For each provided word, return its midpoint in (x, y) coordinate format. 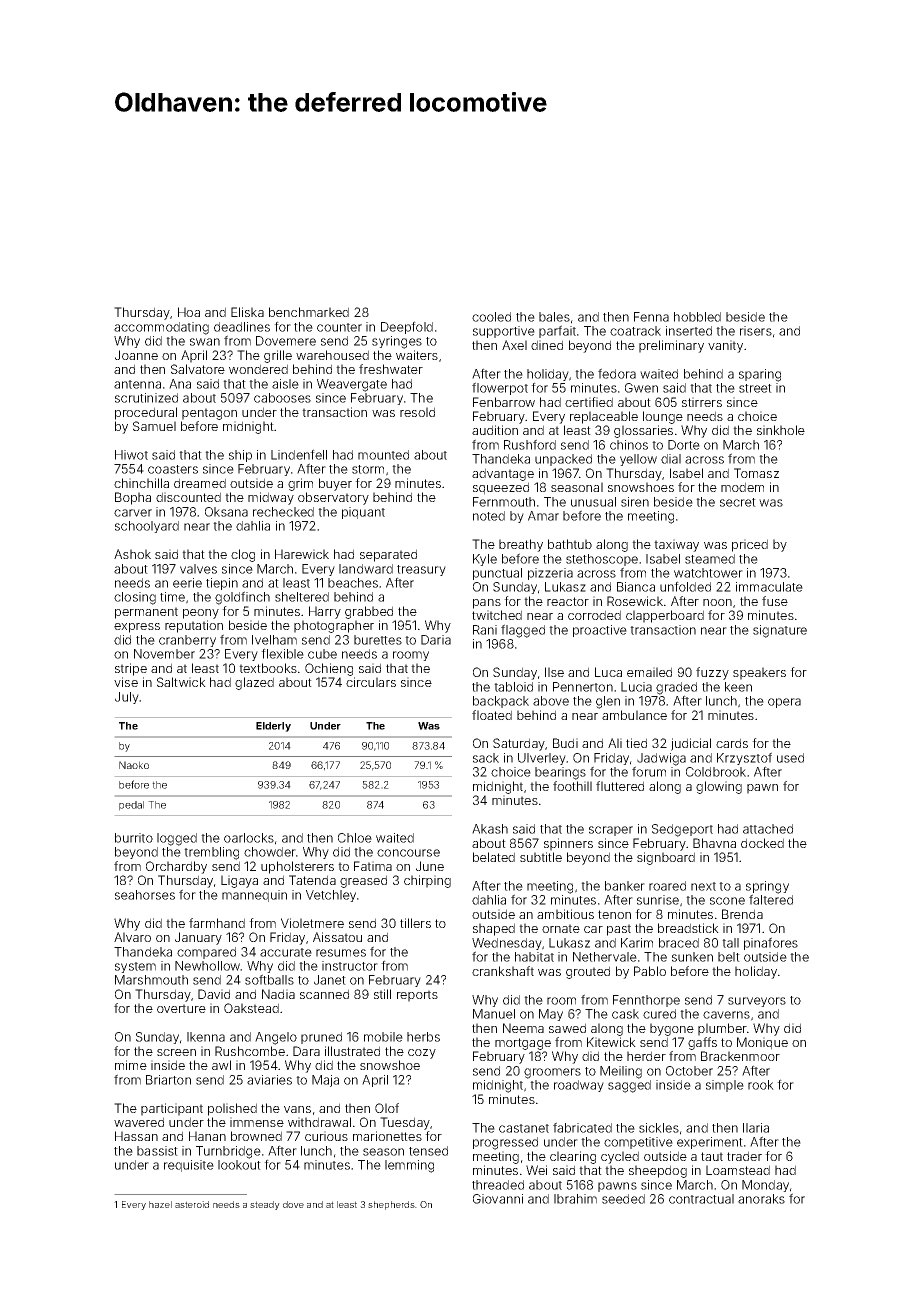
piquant (363, 513)
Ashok (132, 554)
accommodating (161, 328)
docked (762, 843)
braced (679, 943)
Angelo (276, 1038)
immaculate (769, 587)
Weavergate (352, 385)
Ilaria (756, 1128)
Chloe (355, 838)
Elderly (273, 727)
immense (257, 1122)
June (430, 866)
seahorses (145, 895)
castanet (524, 1128)
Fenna (651, 317)
